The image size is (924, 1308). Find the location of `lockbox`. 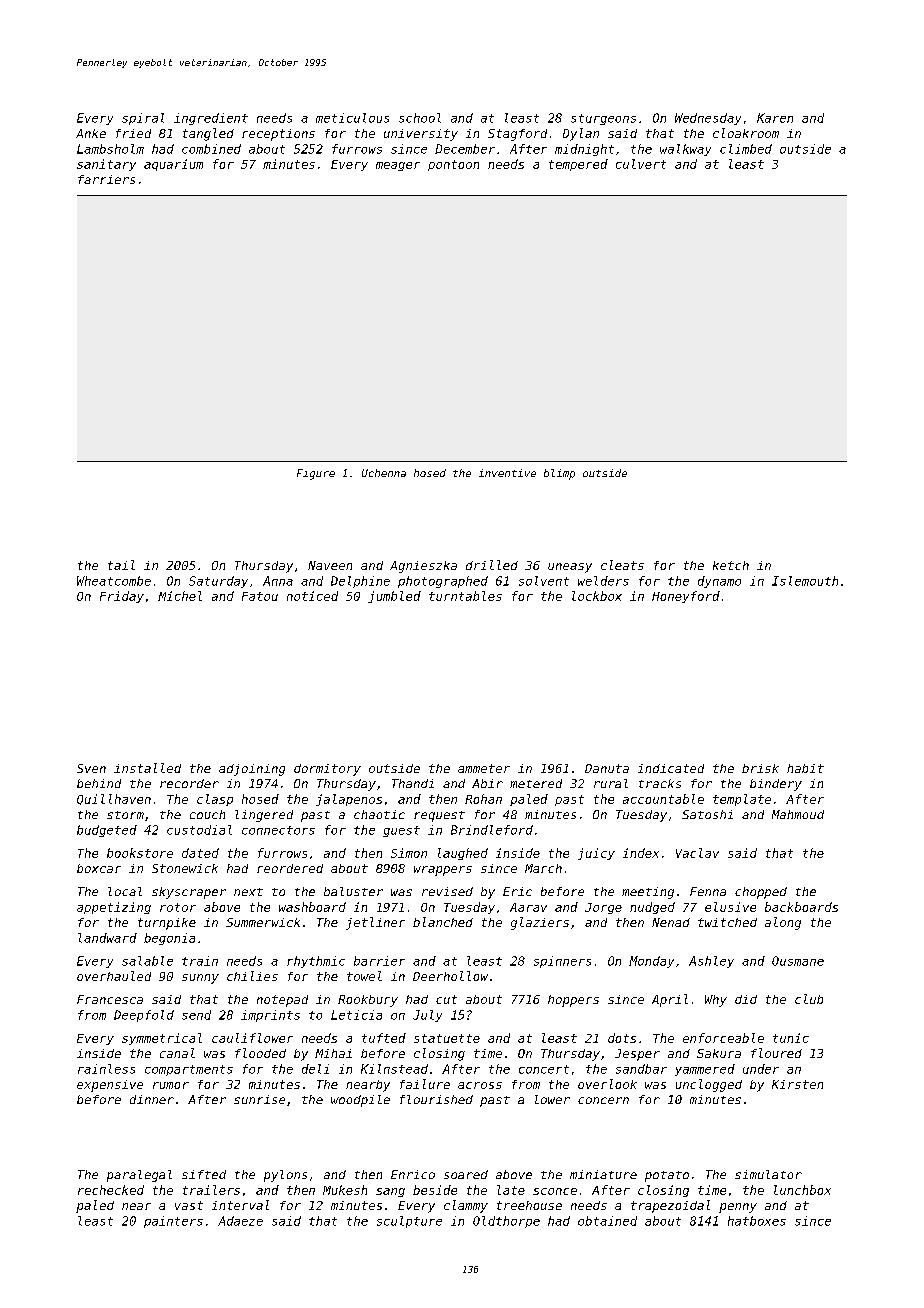

lockbox is located at coordinates (597, 596).
